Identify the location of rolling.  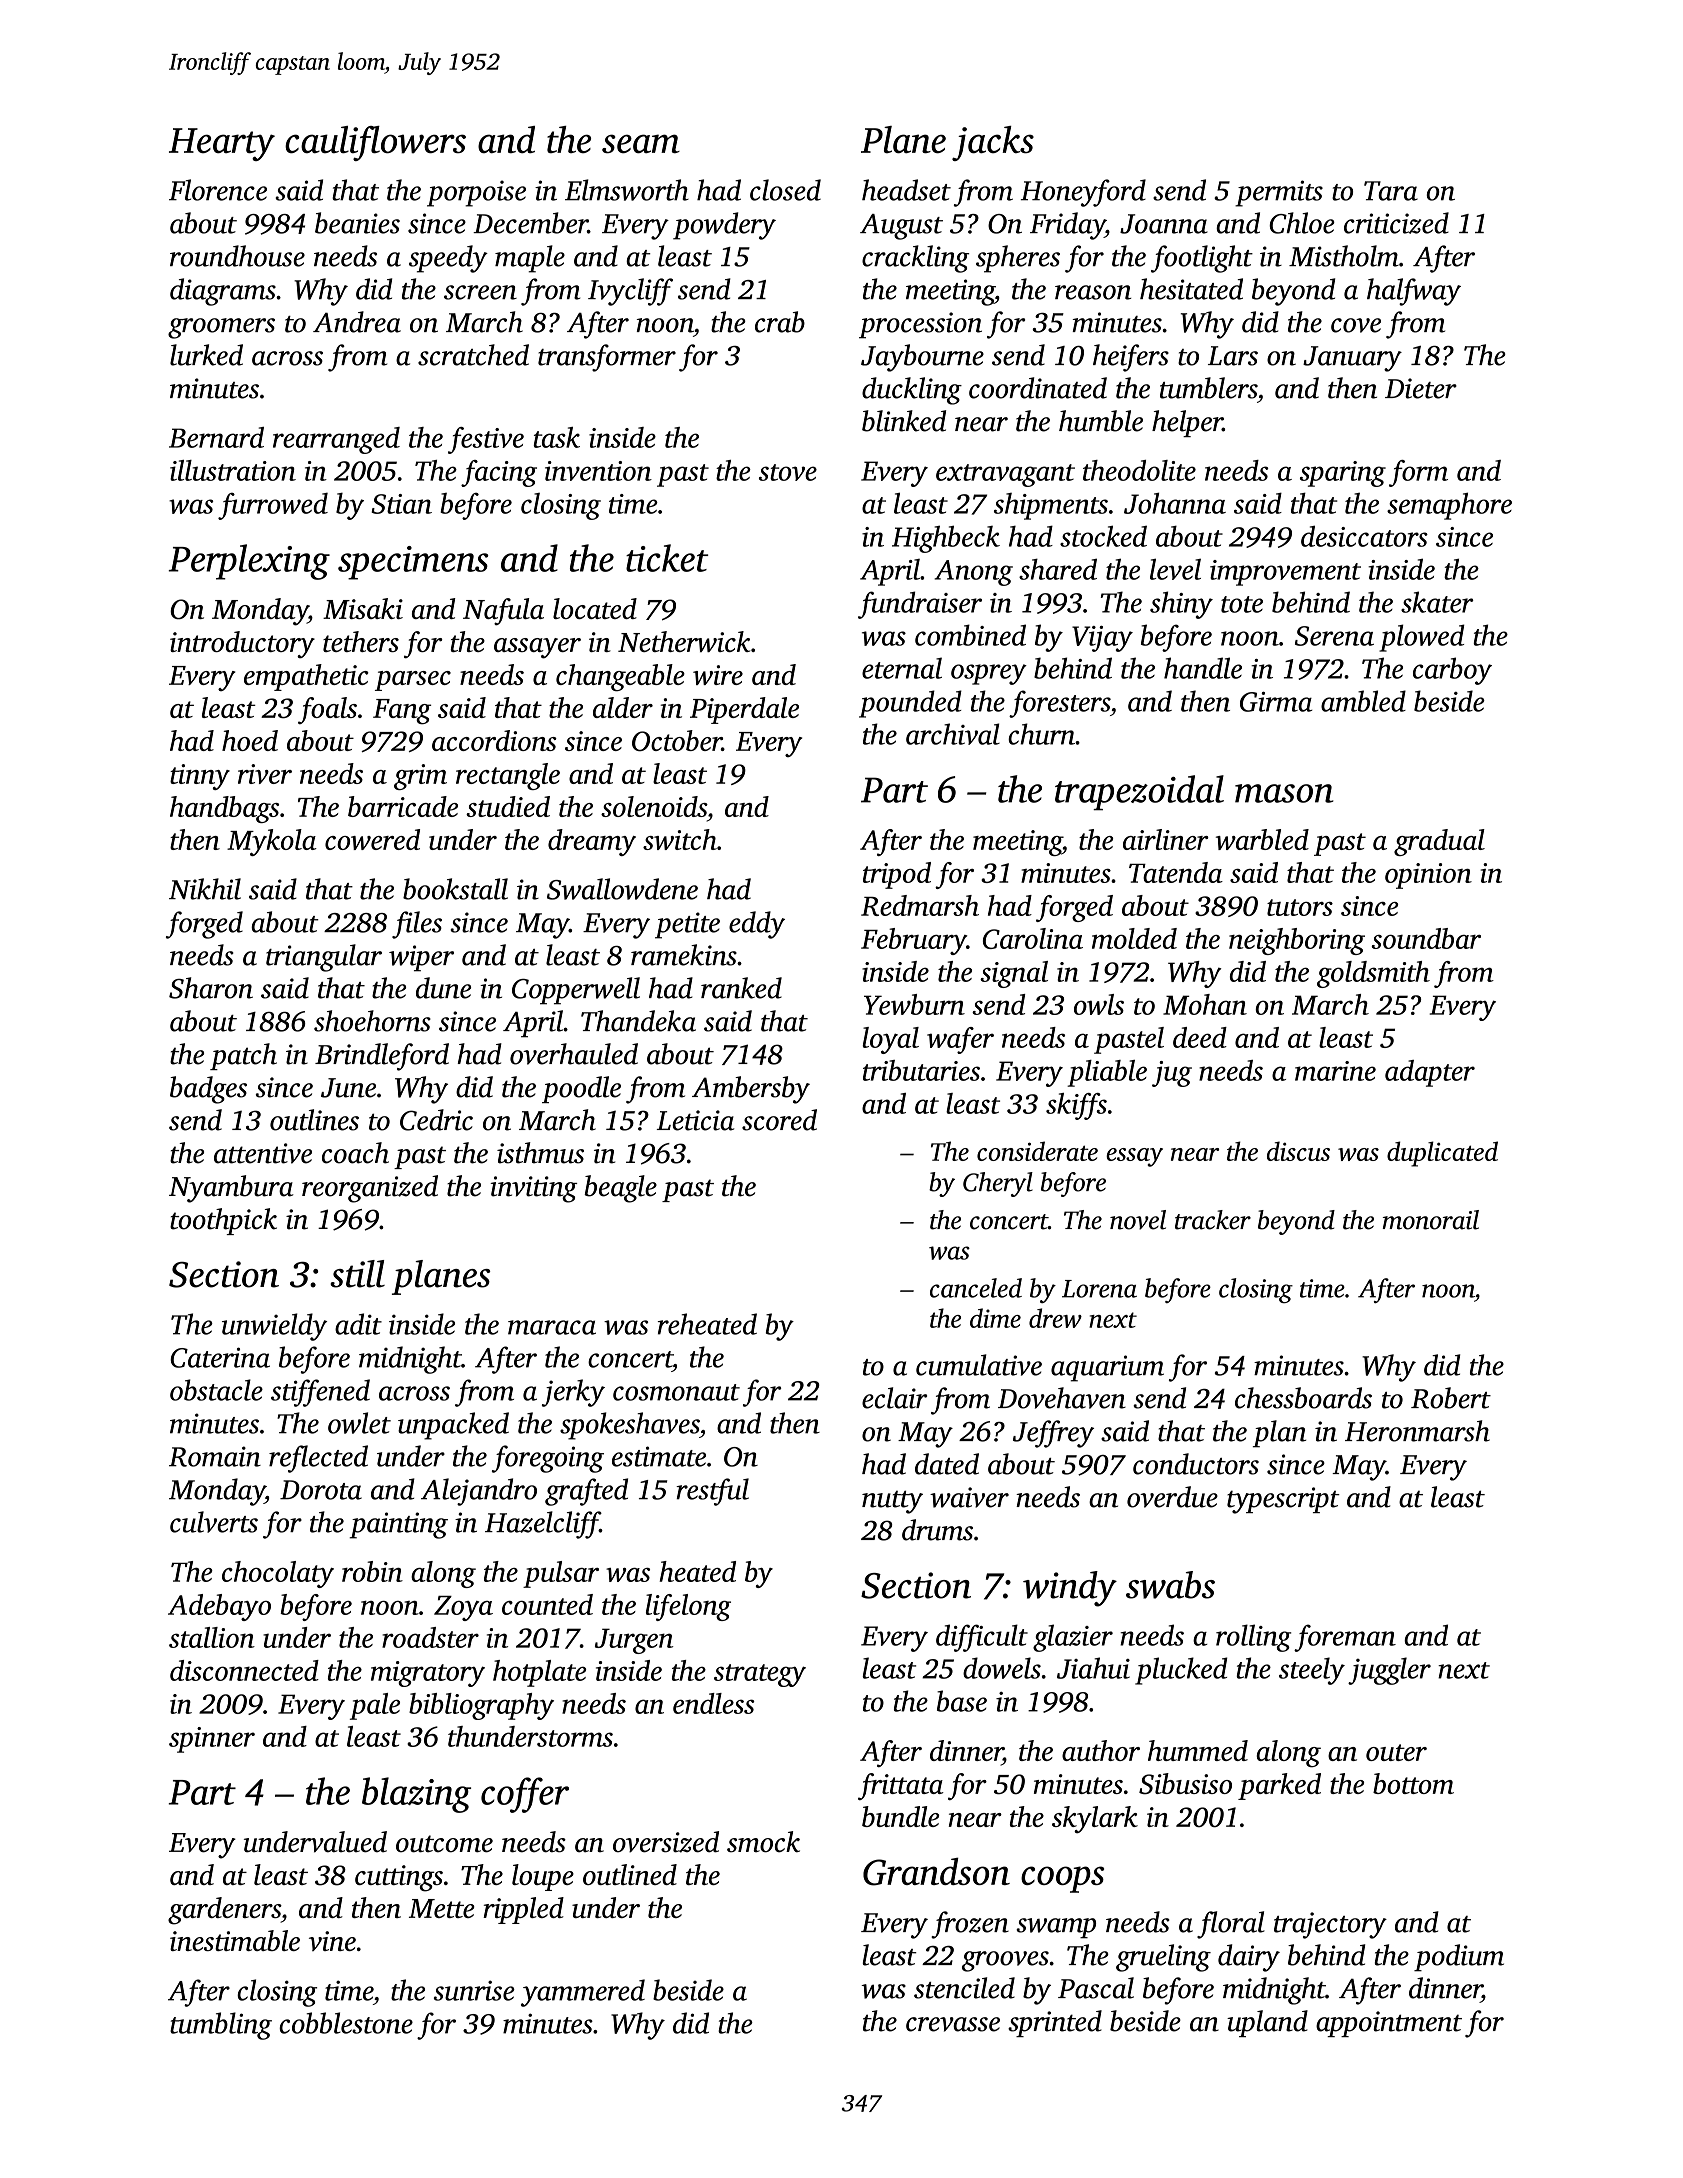
(1253, 1638).
